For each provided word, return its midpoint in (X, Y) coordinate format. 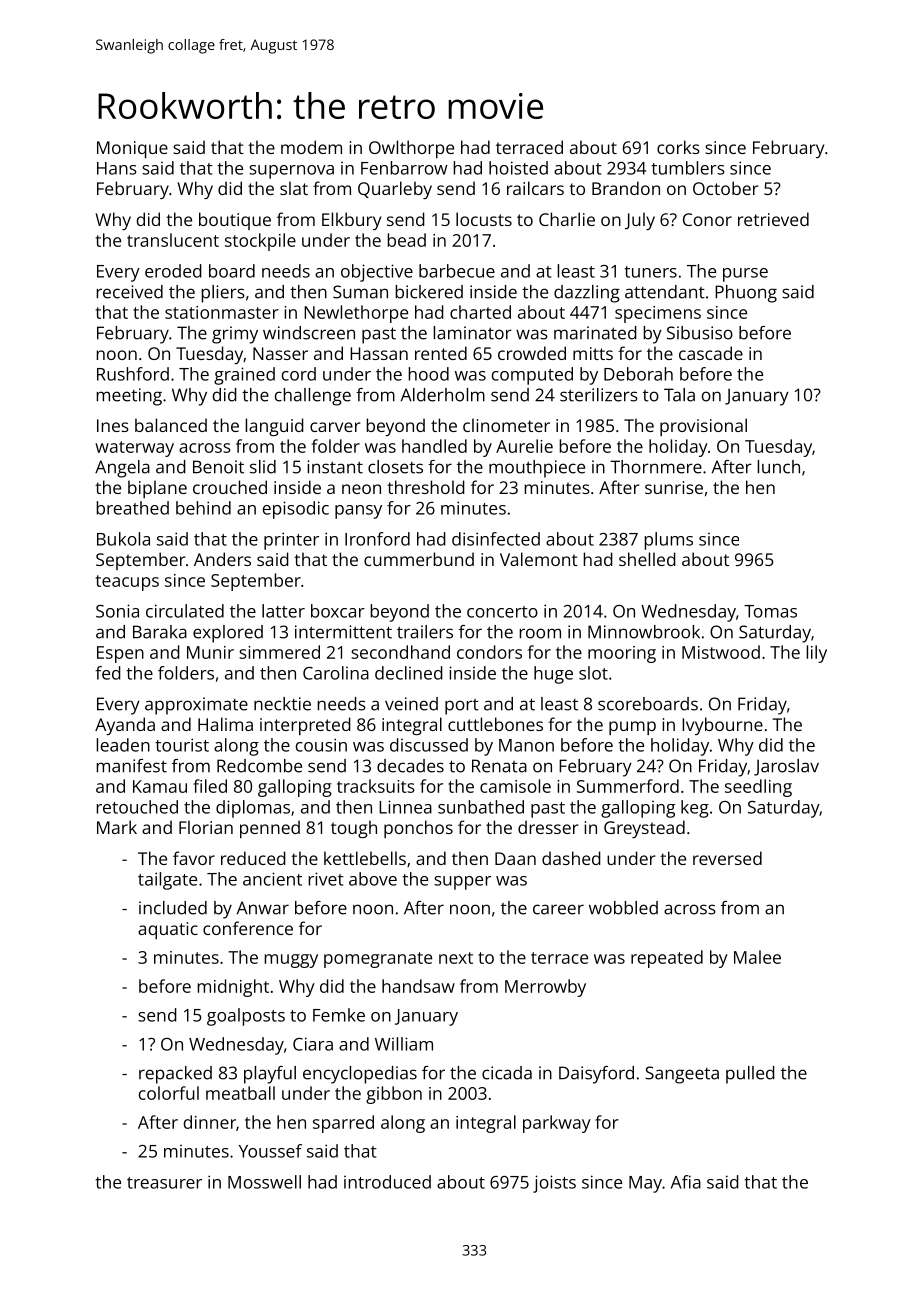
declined (409, 673)
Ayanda (125, 726)
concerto (502, 612)
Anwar (263, 908)
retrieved (773, 219)
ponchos (418, 829)
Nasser (280, 353)
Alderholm (443, 395)
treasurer (164, 1183)
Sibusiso (700, 333)
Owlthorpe (411, 149)
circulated (185, 611)
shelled (647, 559)
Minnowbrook (644, 632)
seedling (758, 788)
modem (311, 147)
